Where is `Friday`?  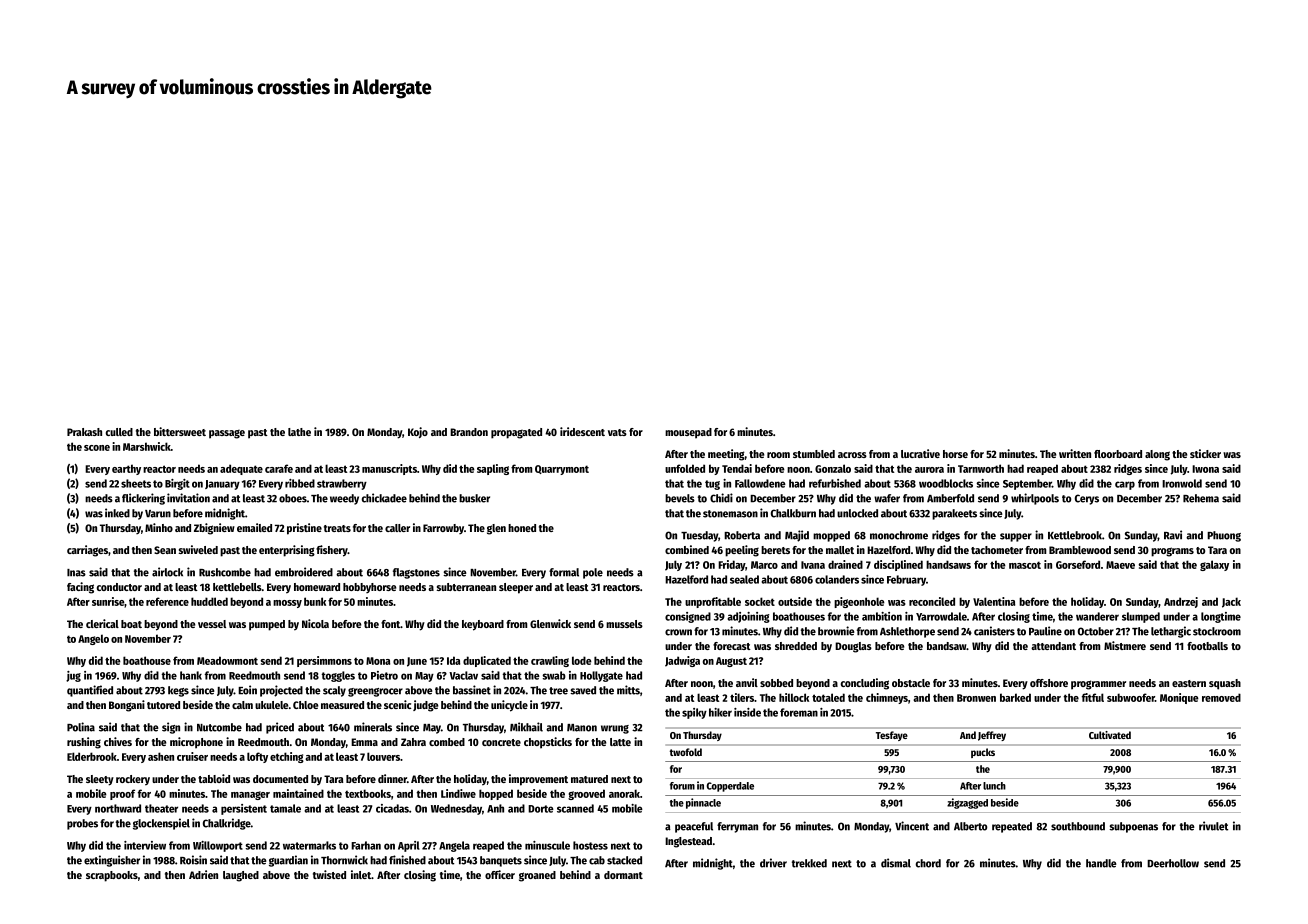
Friday is located at coordinates (732, 565).
